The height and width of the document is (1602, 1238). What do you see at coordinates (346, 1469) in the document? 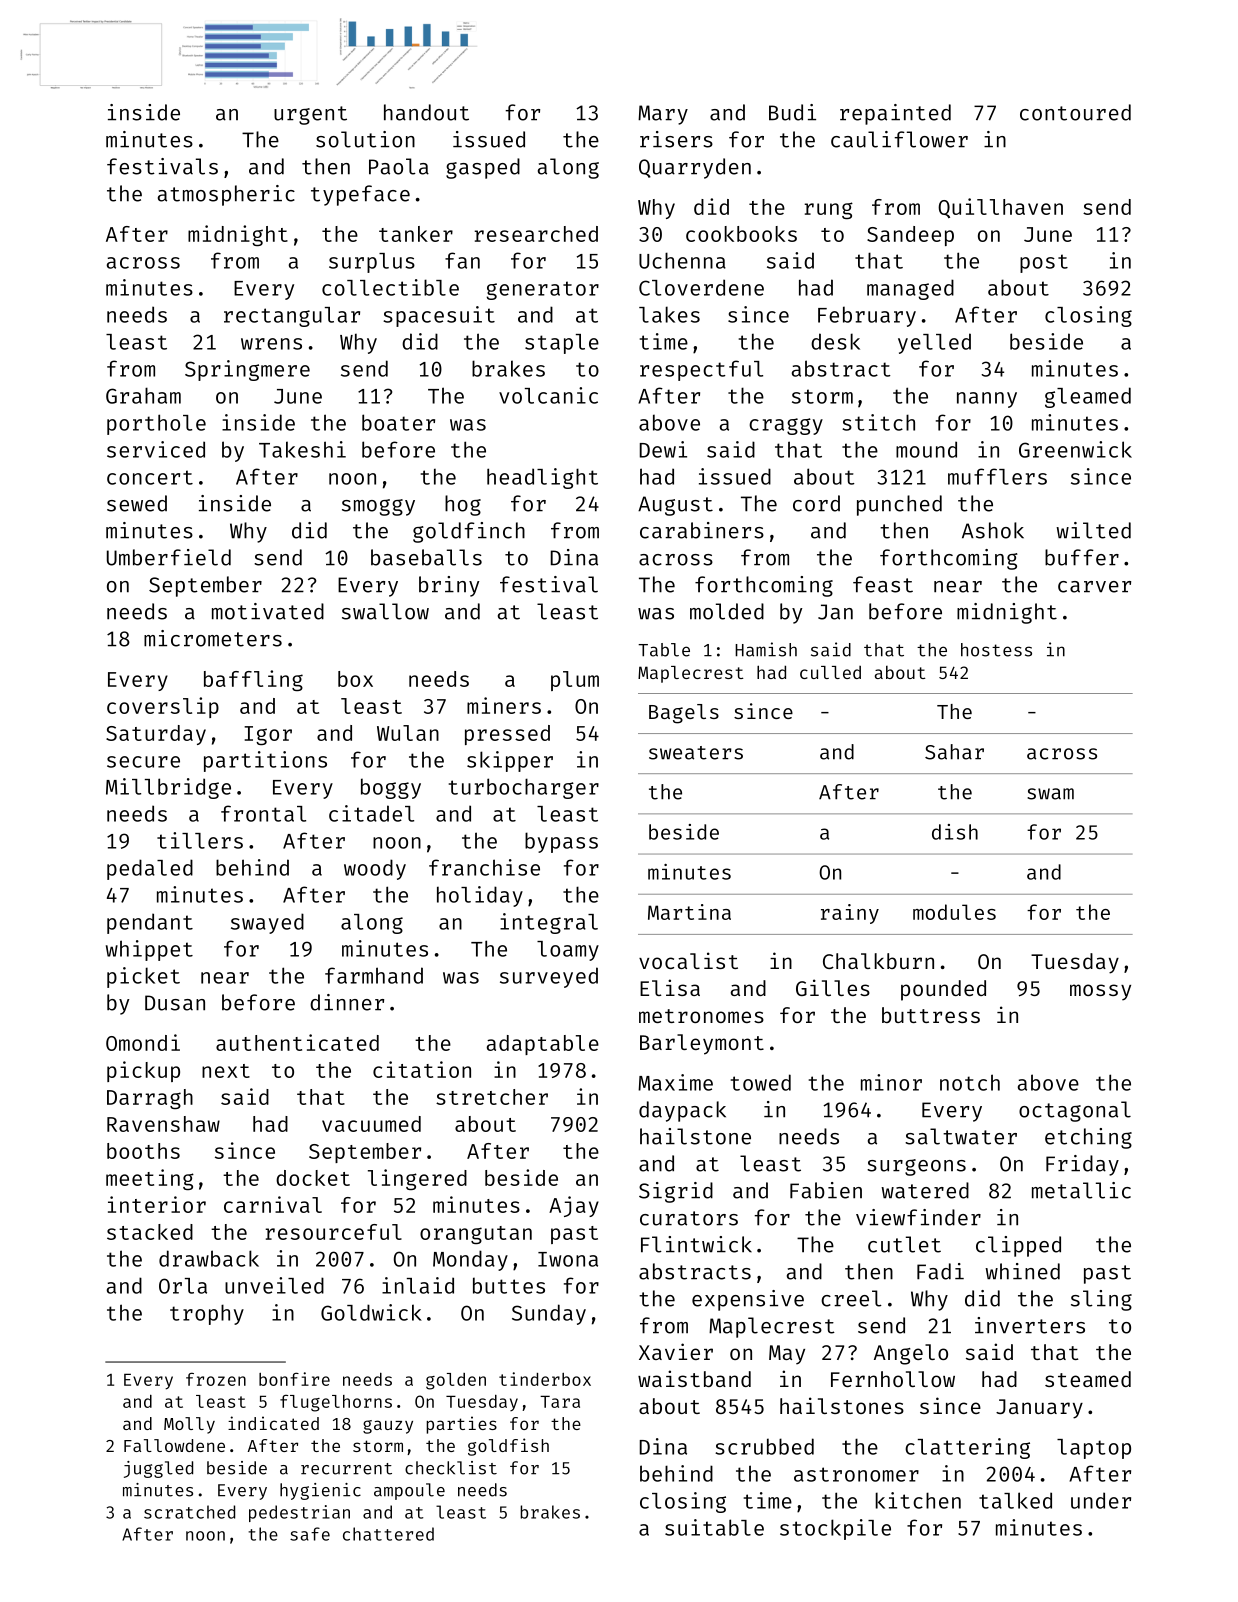
I see `recurrent` at bounding box center [346, 1469].
